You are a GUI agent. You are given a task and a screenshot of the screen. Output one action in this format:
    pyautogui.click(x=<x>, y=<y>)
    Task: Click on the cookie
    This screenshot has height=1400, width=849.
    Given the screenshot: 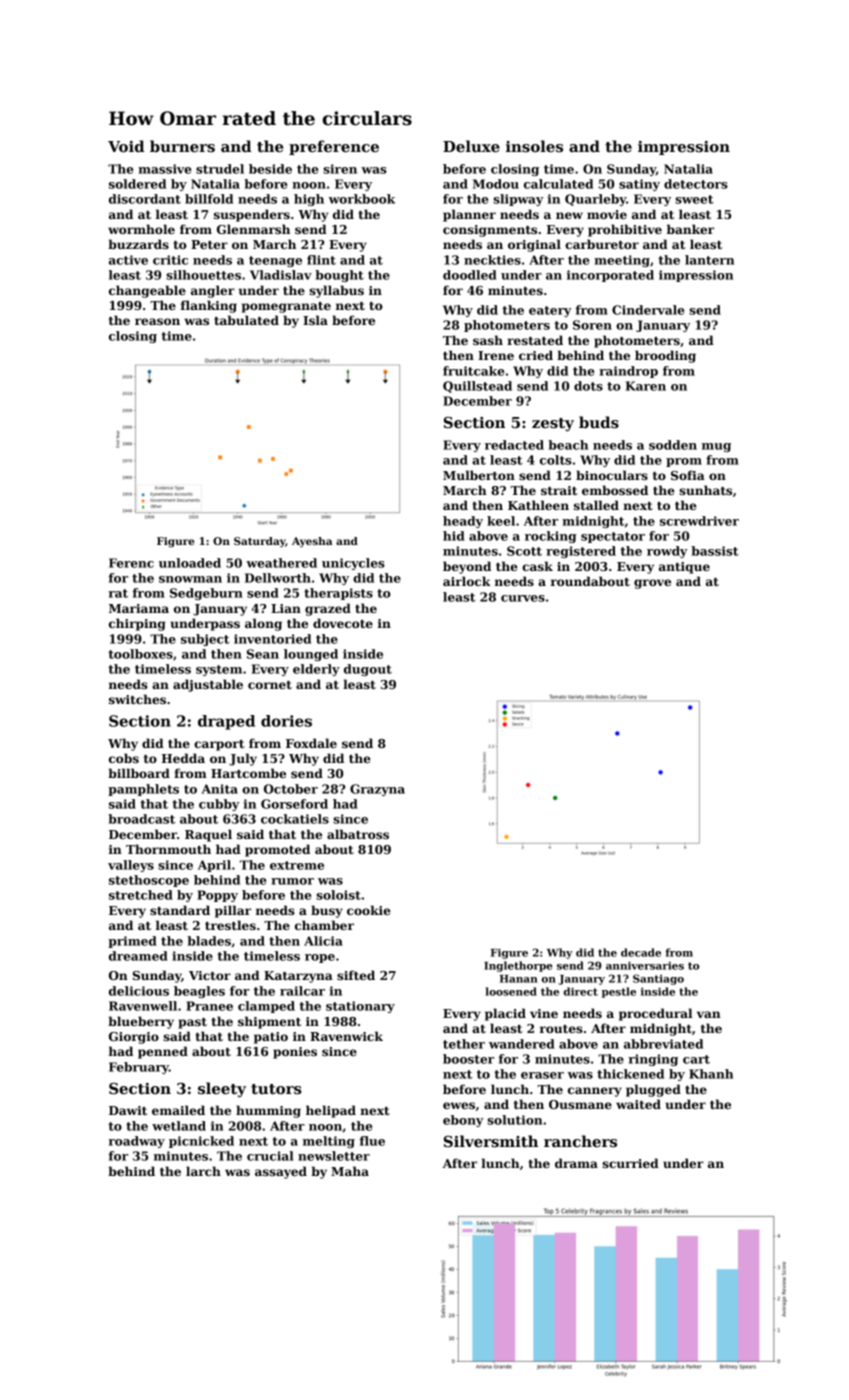 What is the action you would take?
    pyautogui.click(x=369, y=910)
